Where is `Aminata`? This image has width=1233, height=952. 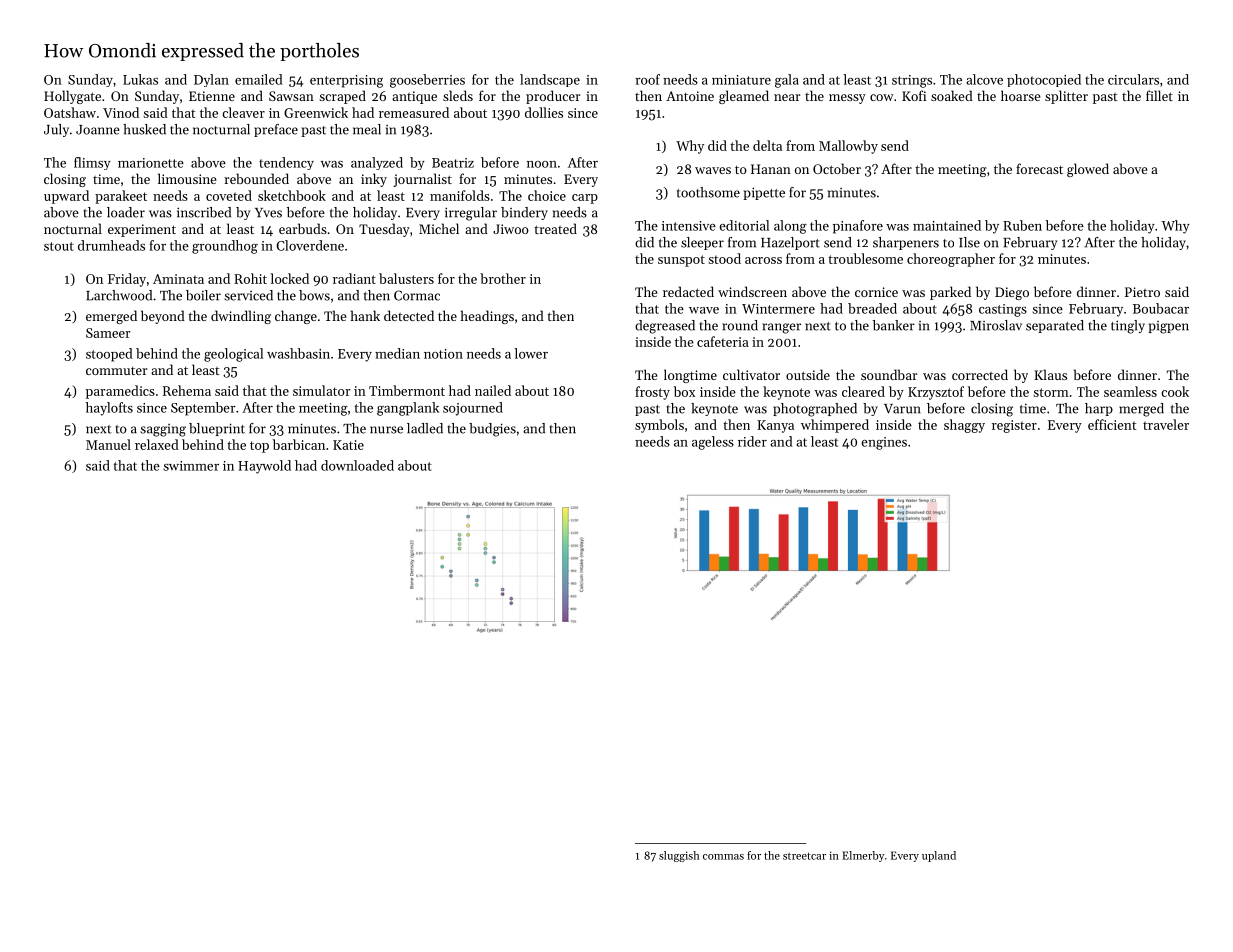
Aminata is located at coordinates (178, 279).
